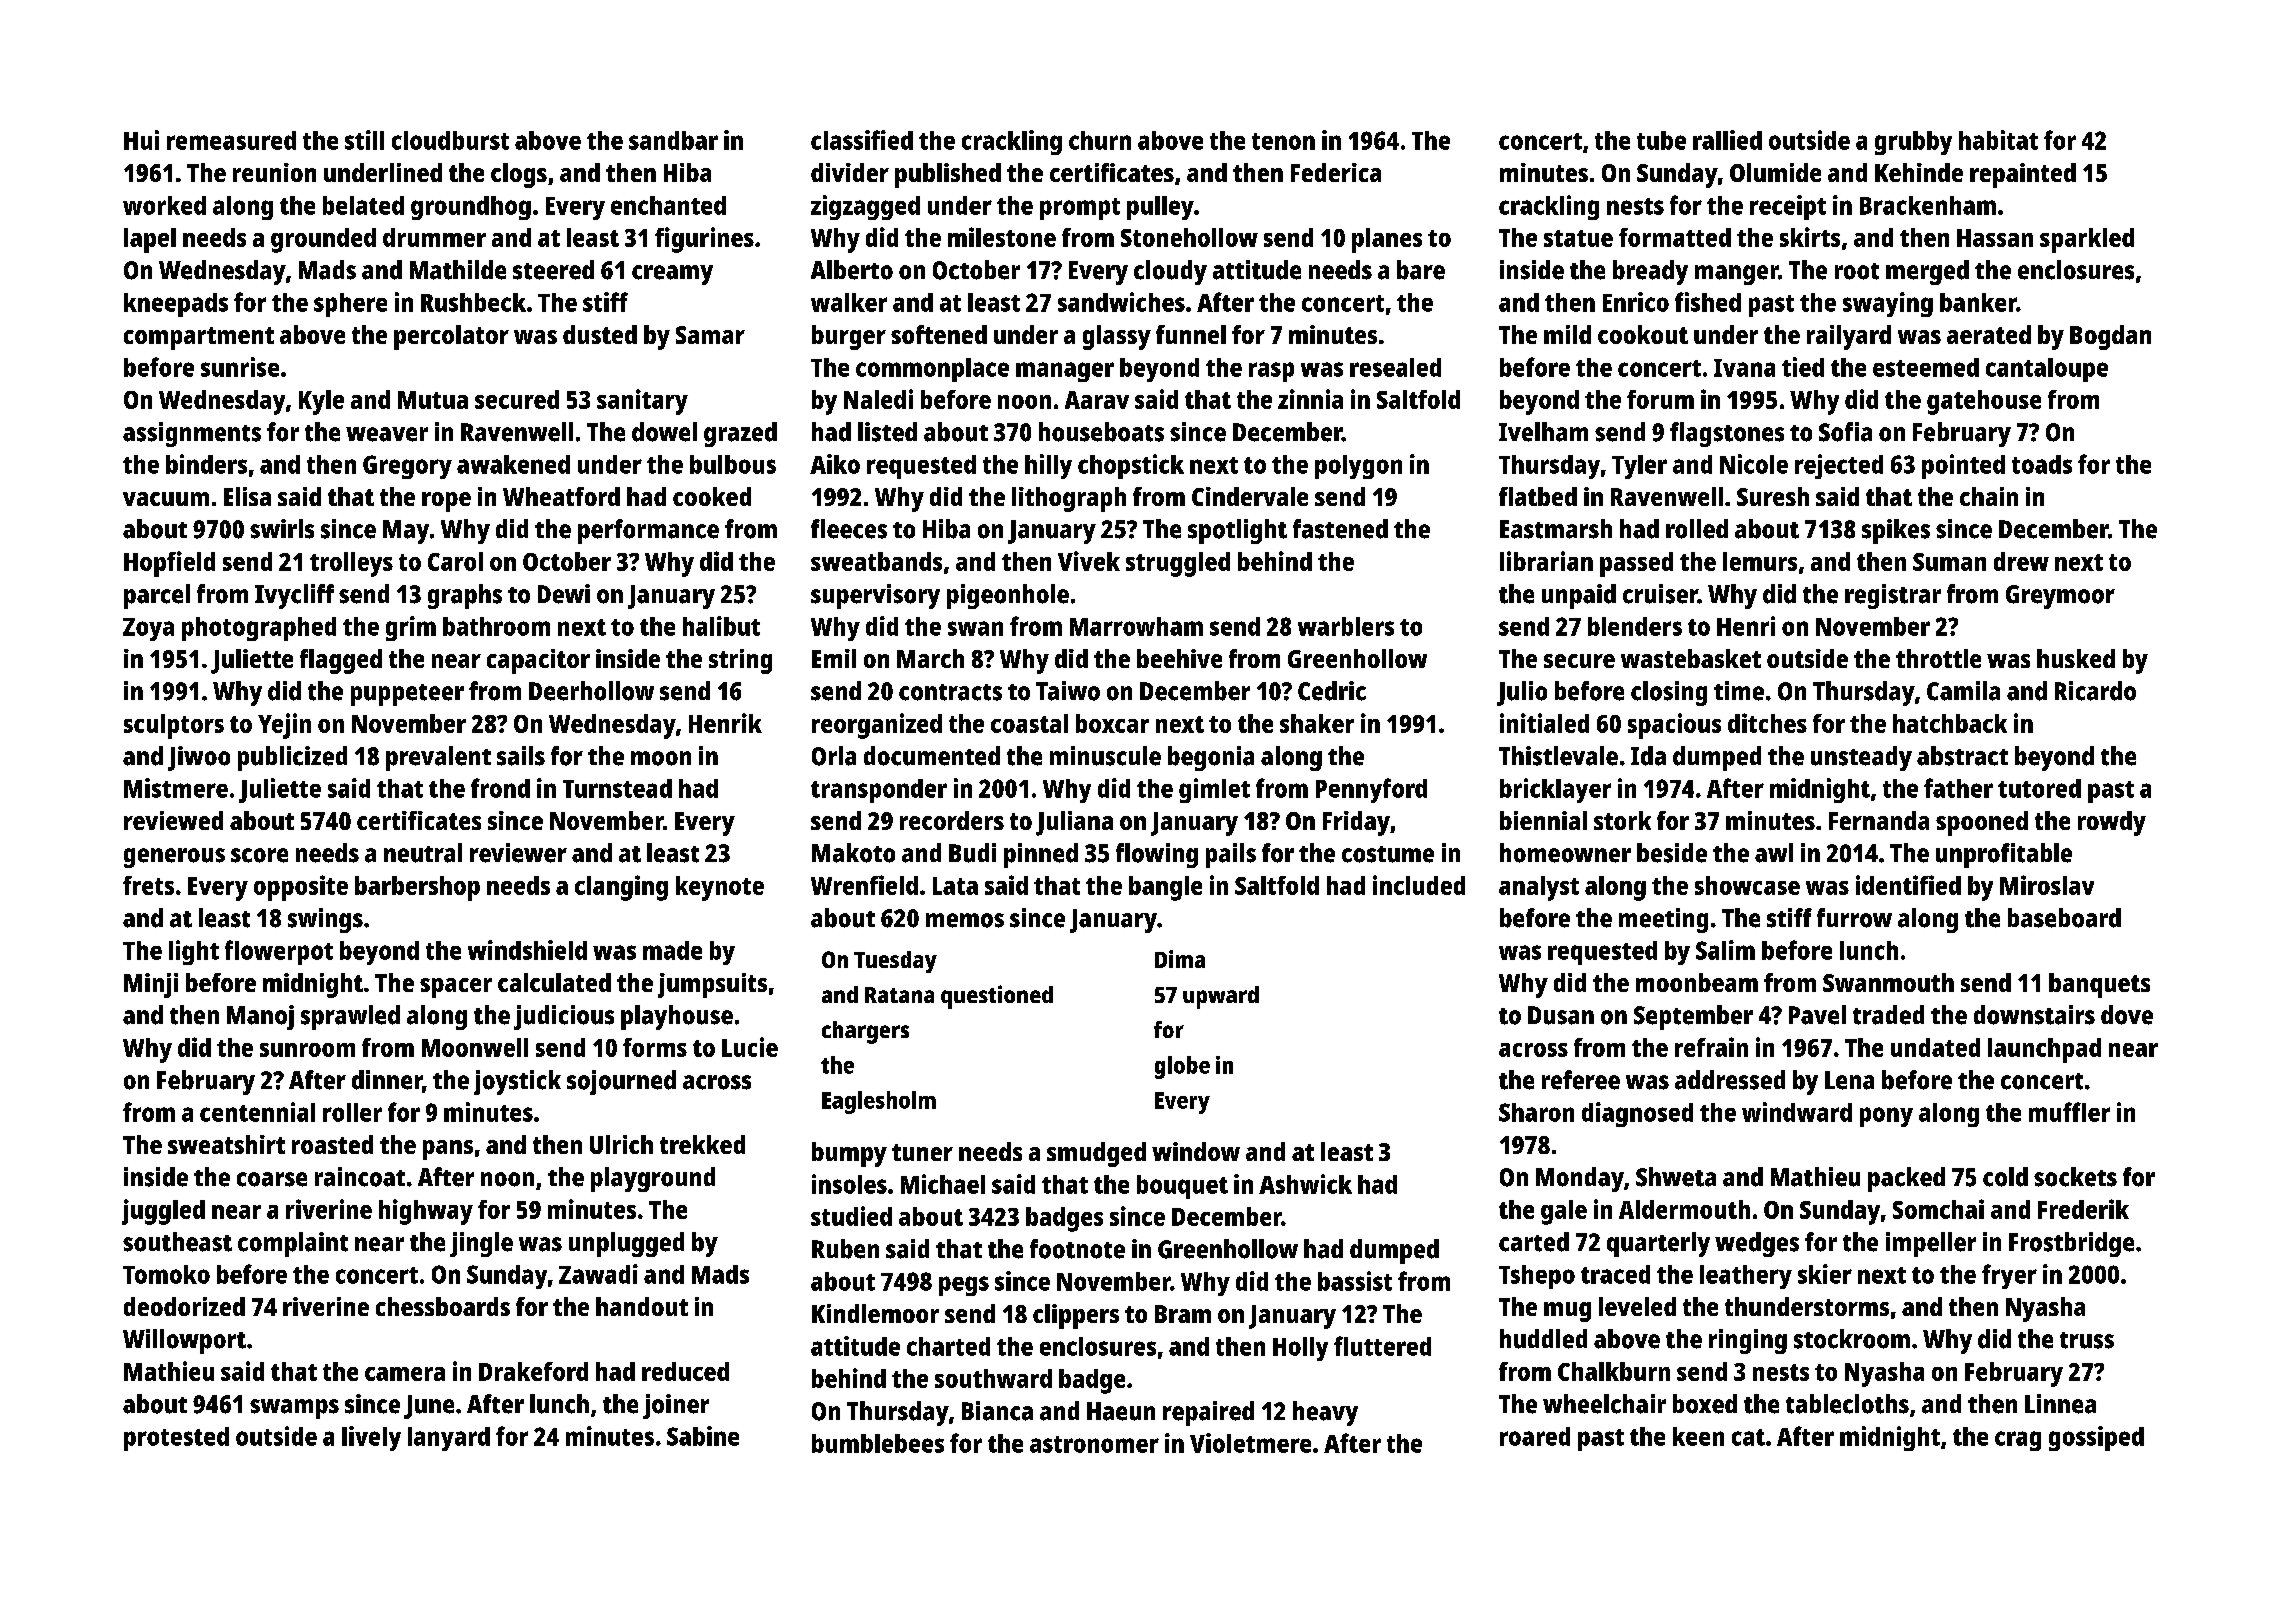 Image resolution: width=2282 pixels, height=1614 pixels. Describe the element at coordinates (1094, 1444) in the document. I see `astronomer` at that location.
